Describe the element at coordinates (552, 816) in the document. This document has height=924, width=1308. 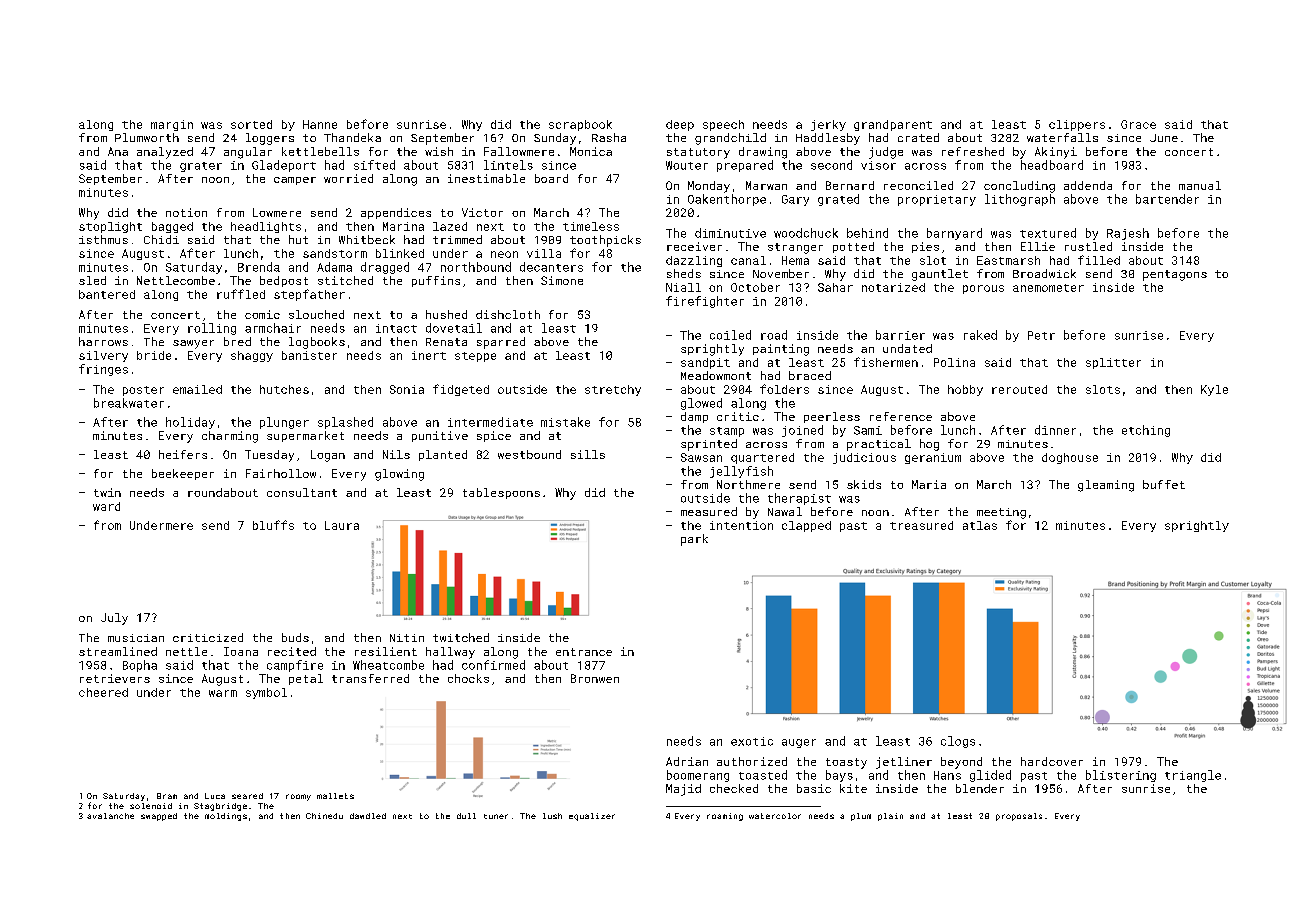
I see `lush` at that location.
